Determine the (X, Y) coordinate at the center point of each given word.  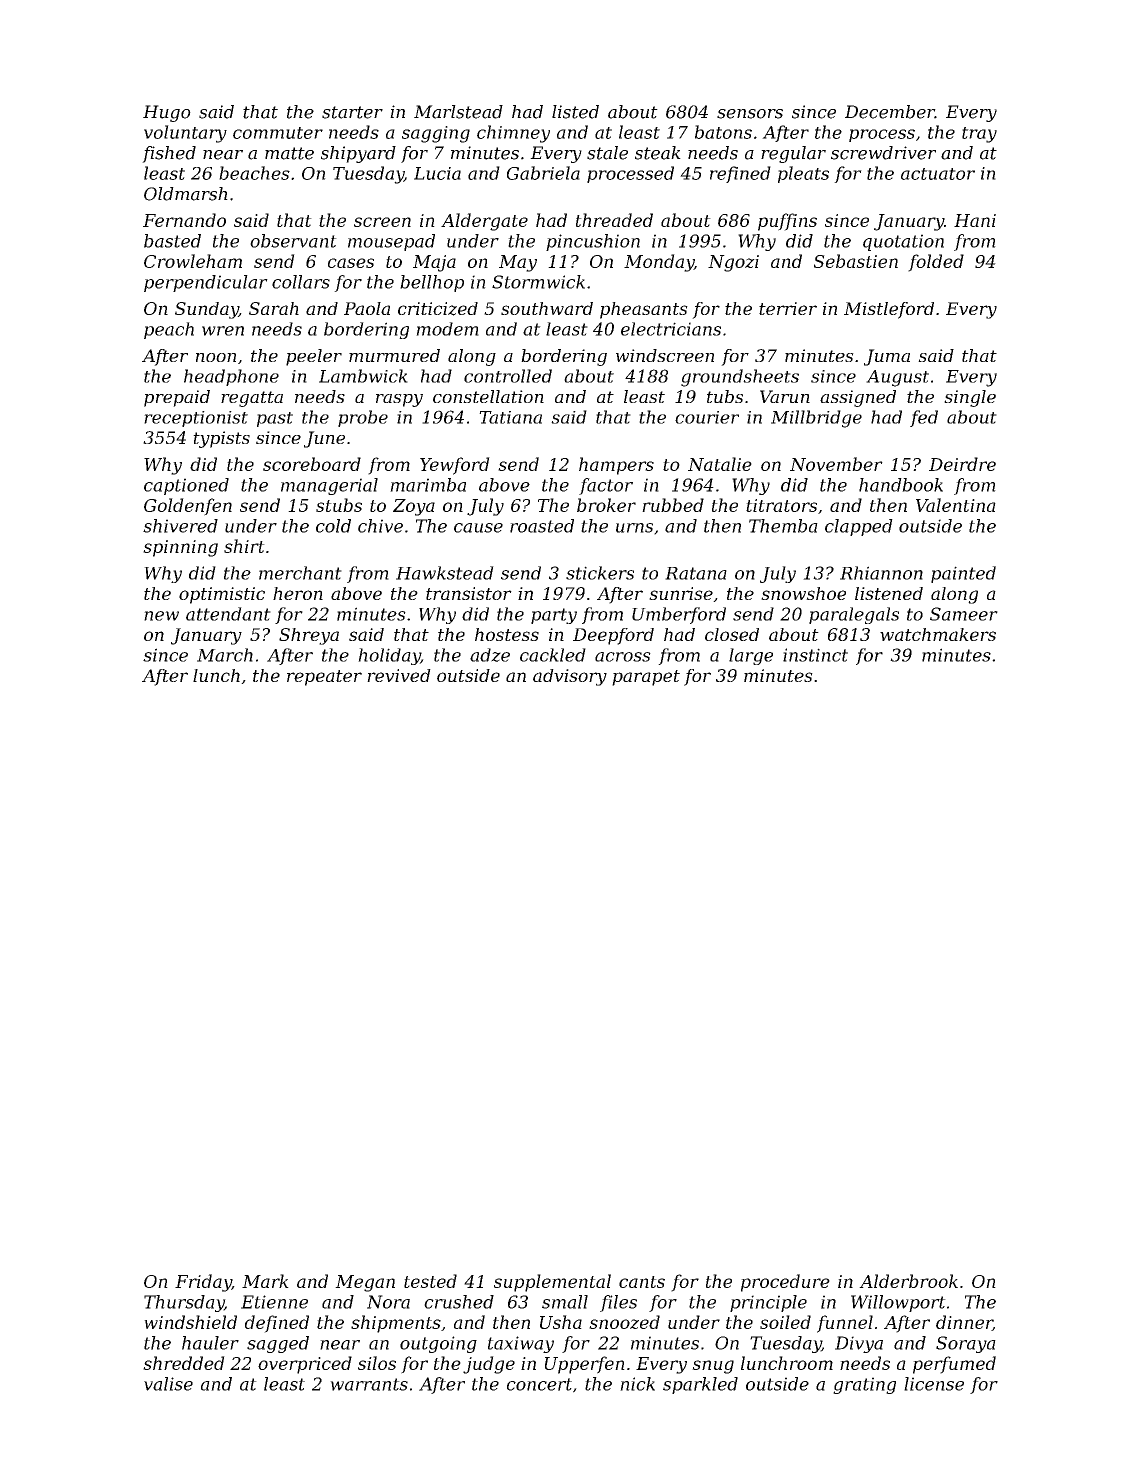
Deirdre (962, 464)
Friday (203, 1283)
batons (723, 132)
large (751, 656)
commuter (278, 133)
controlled (508, 376)
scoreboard (312, 464)
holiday (389, 656)
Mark (265, 1281)
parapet (646, 678)
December (890, 112)
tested (430, 1281)
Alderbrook (908, 1281)
